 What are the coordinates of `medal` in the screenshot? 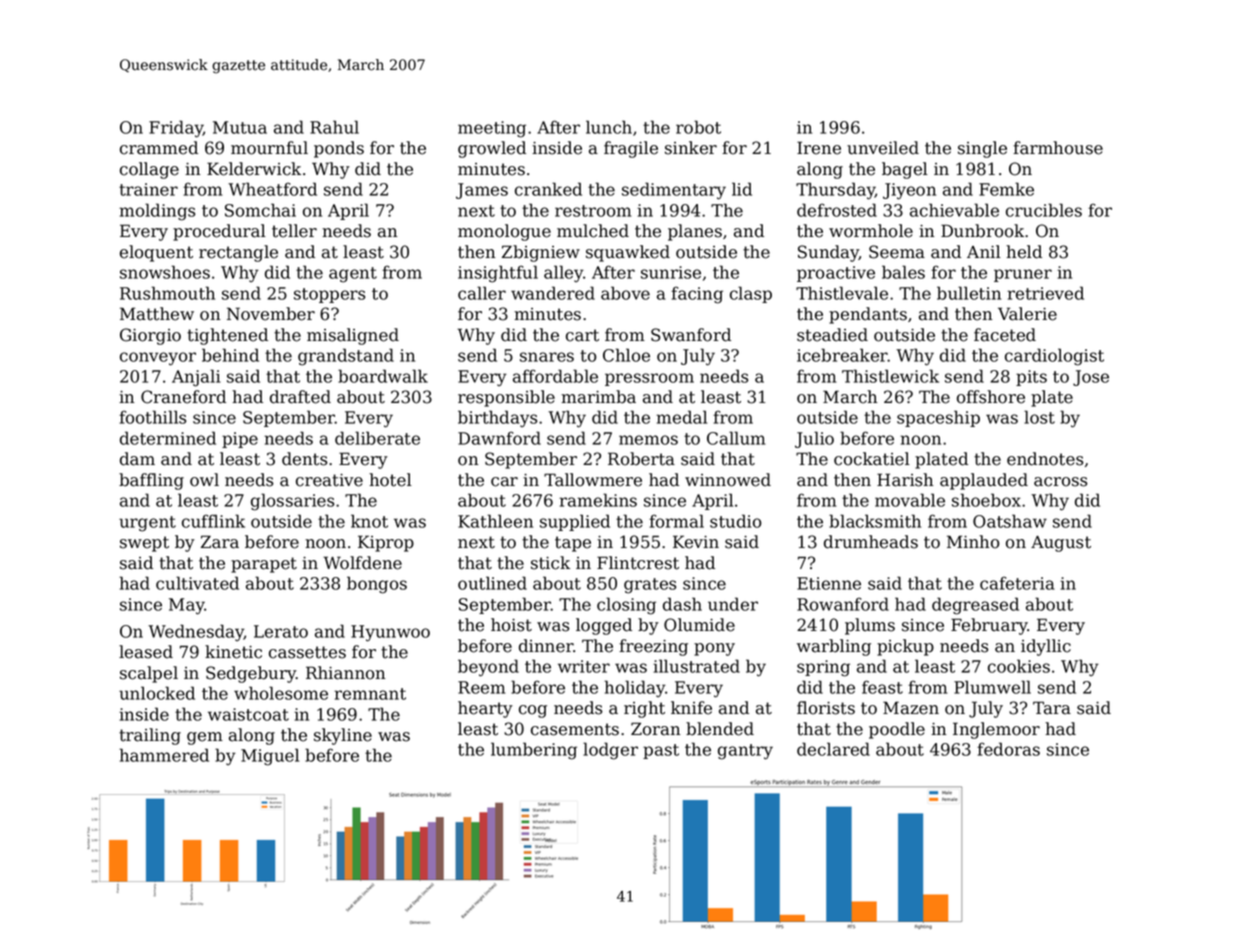 It's located at (681, 417).
